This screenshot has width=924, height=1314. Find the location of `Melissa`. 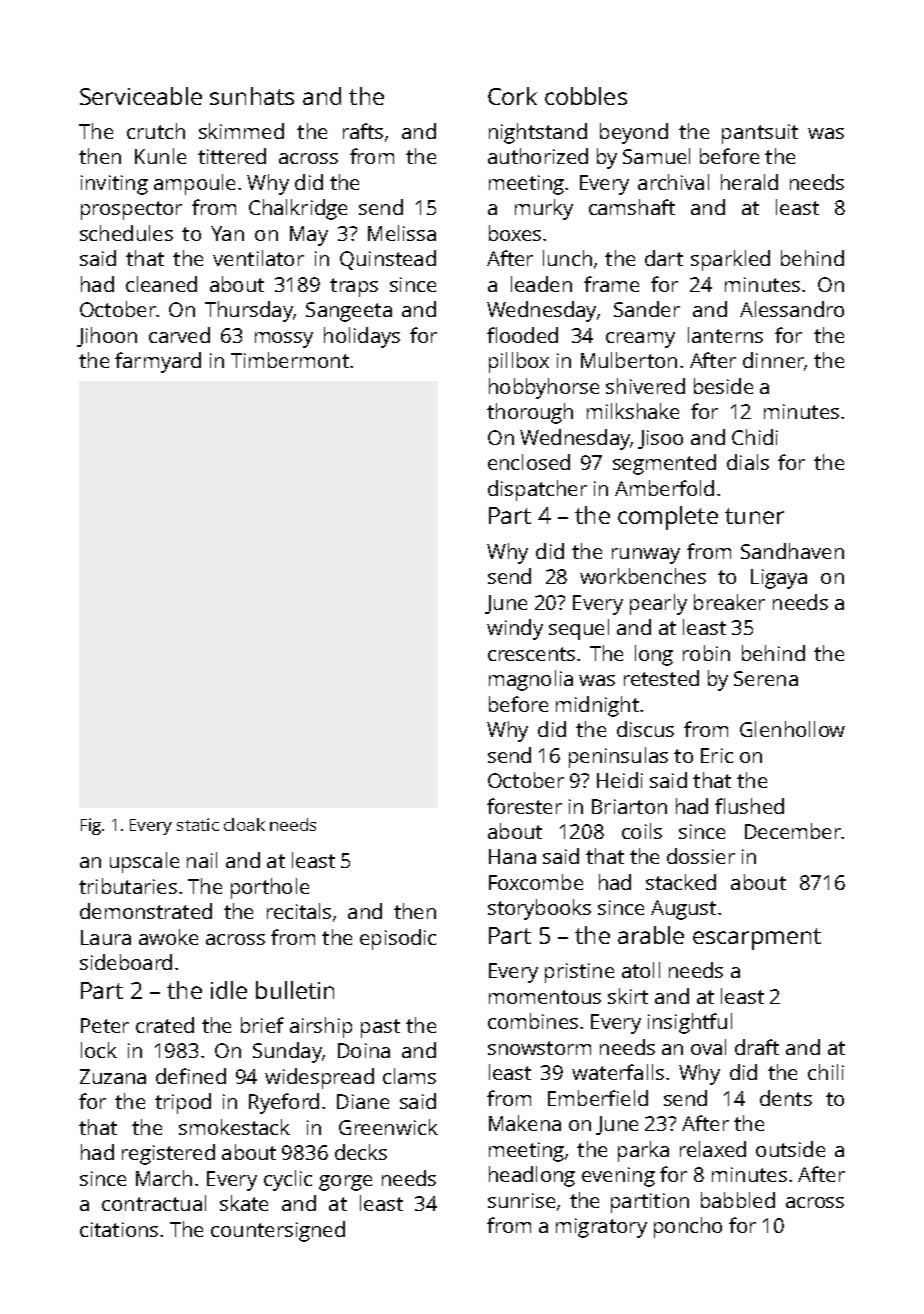

Melissa is located at coordinates (402, 233).
